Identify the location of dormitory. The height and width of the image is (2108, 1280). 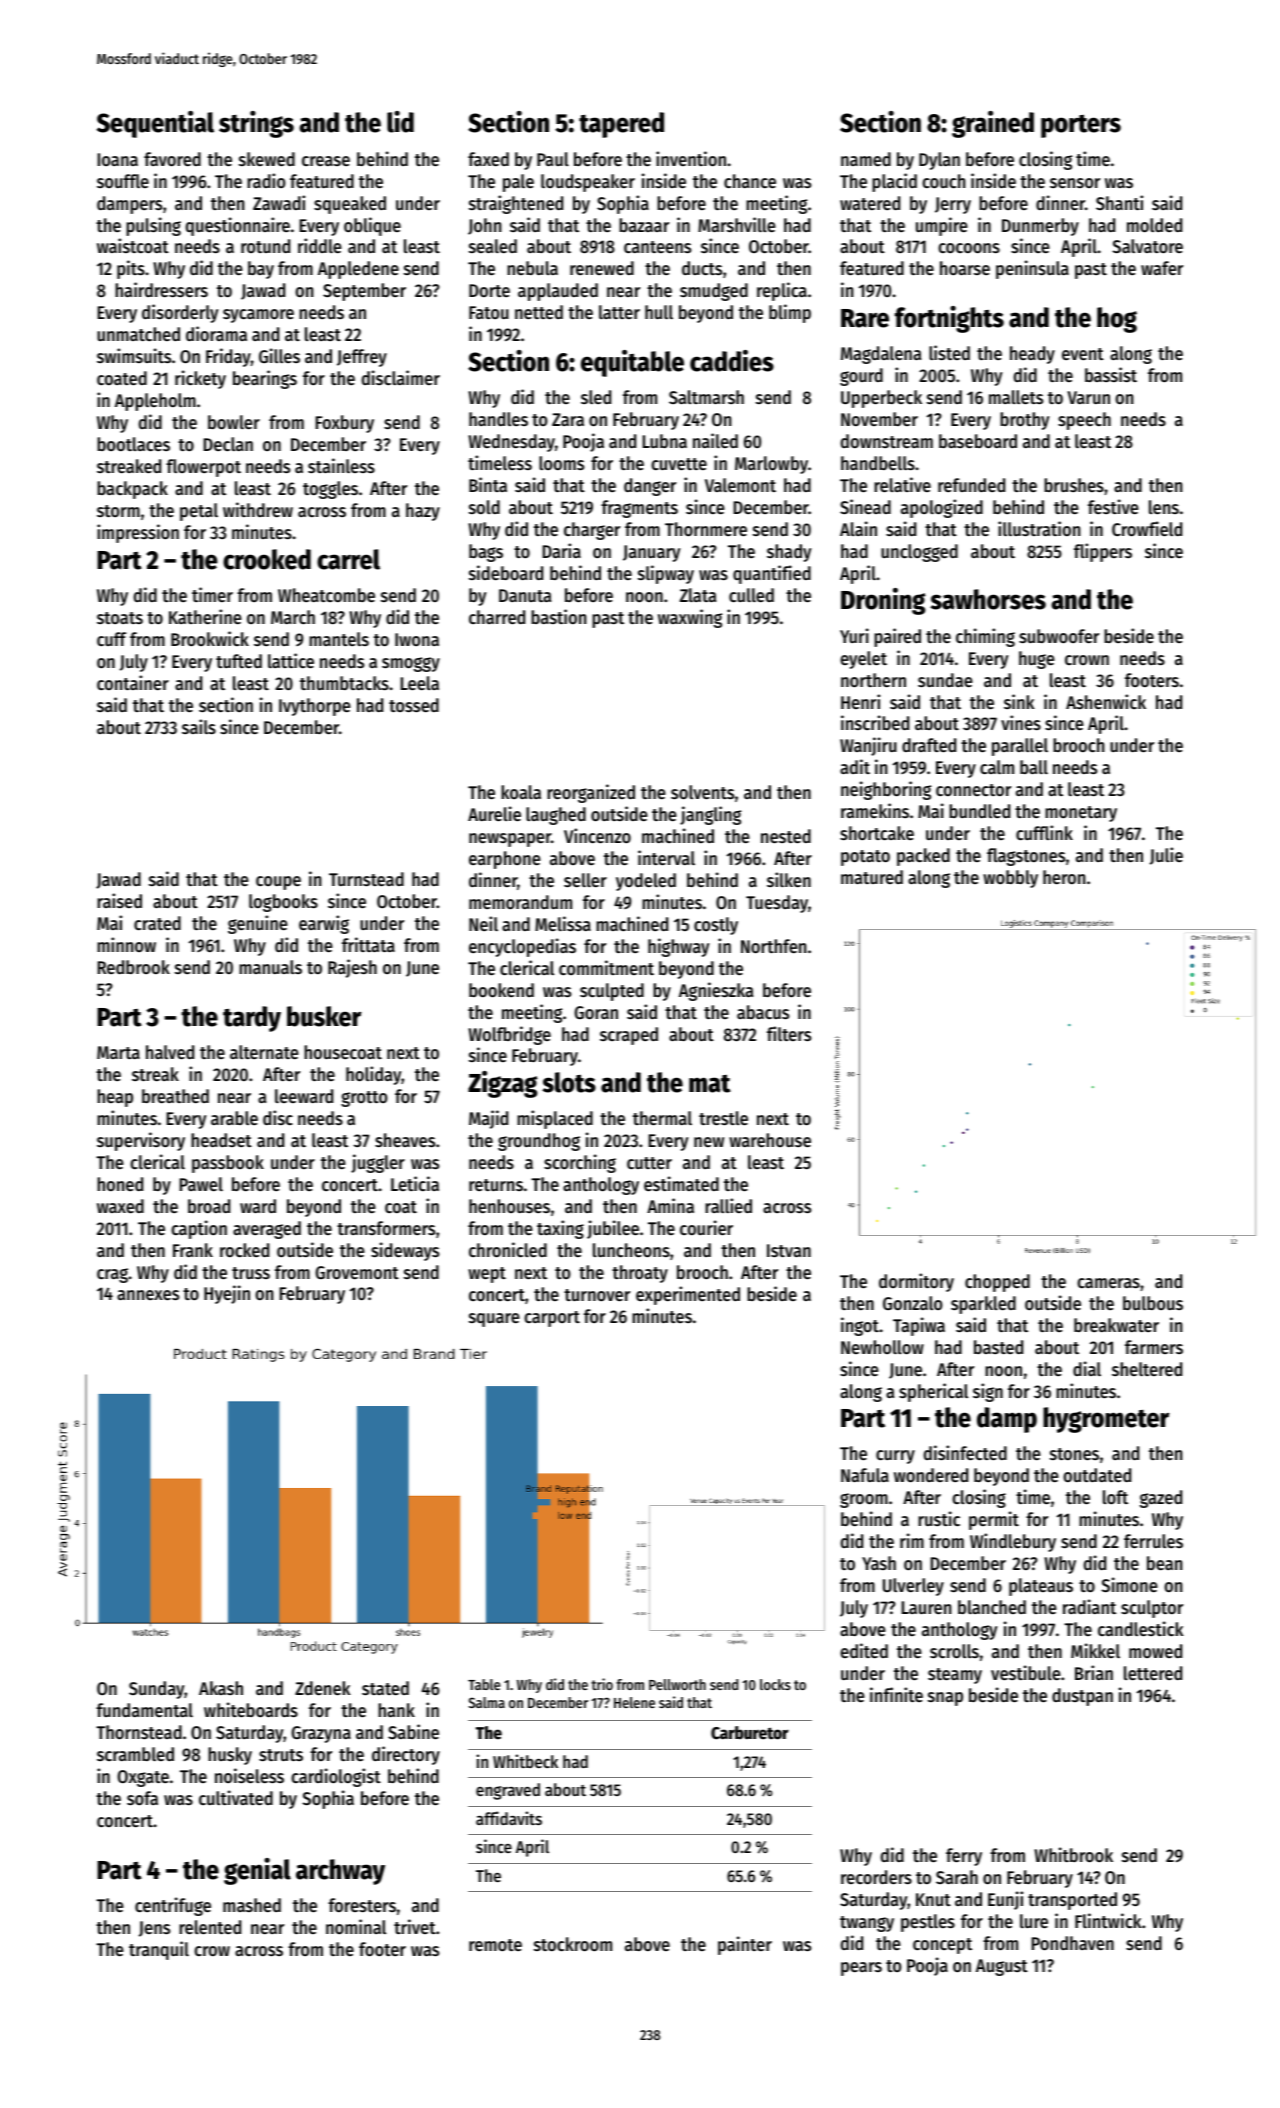
(916, 1282).
